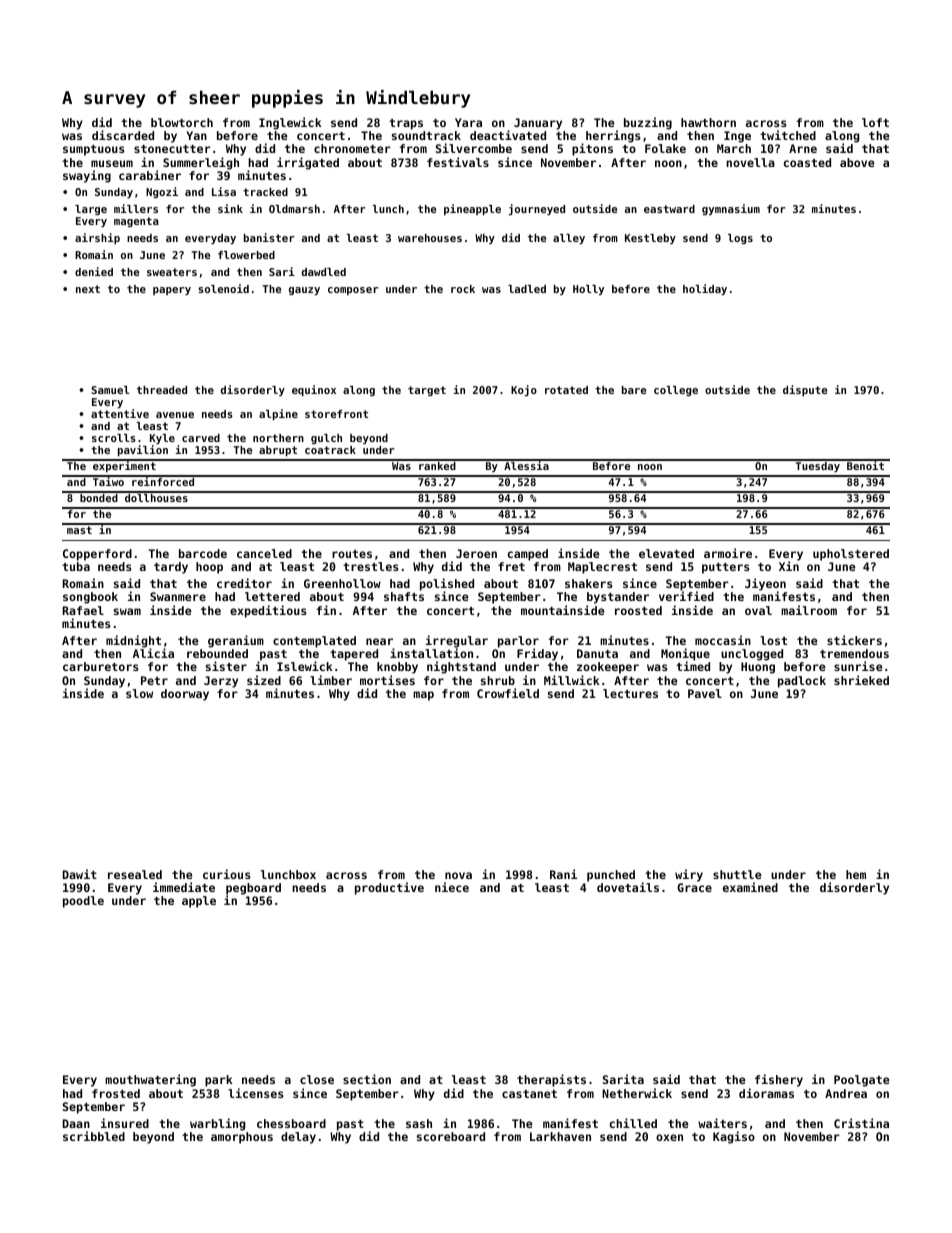 This image has height=1233, width=952. What do you see at coordinates (705, 693) in the image?
I see `Pavel` at bounding box center [705, 693].
